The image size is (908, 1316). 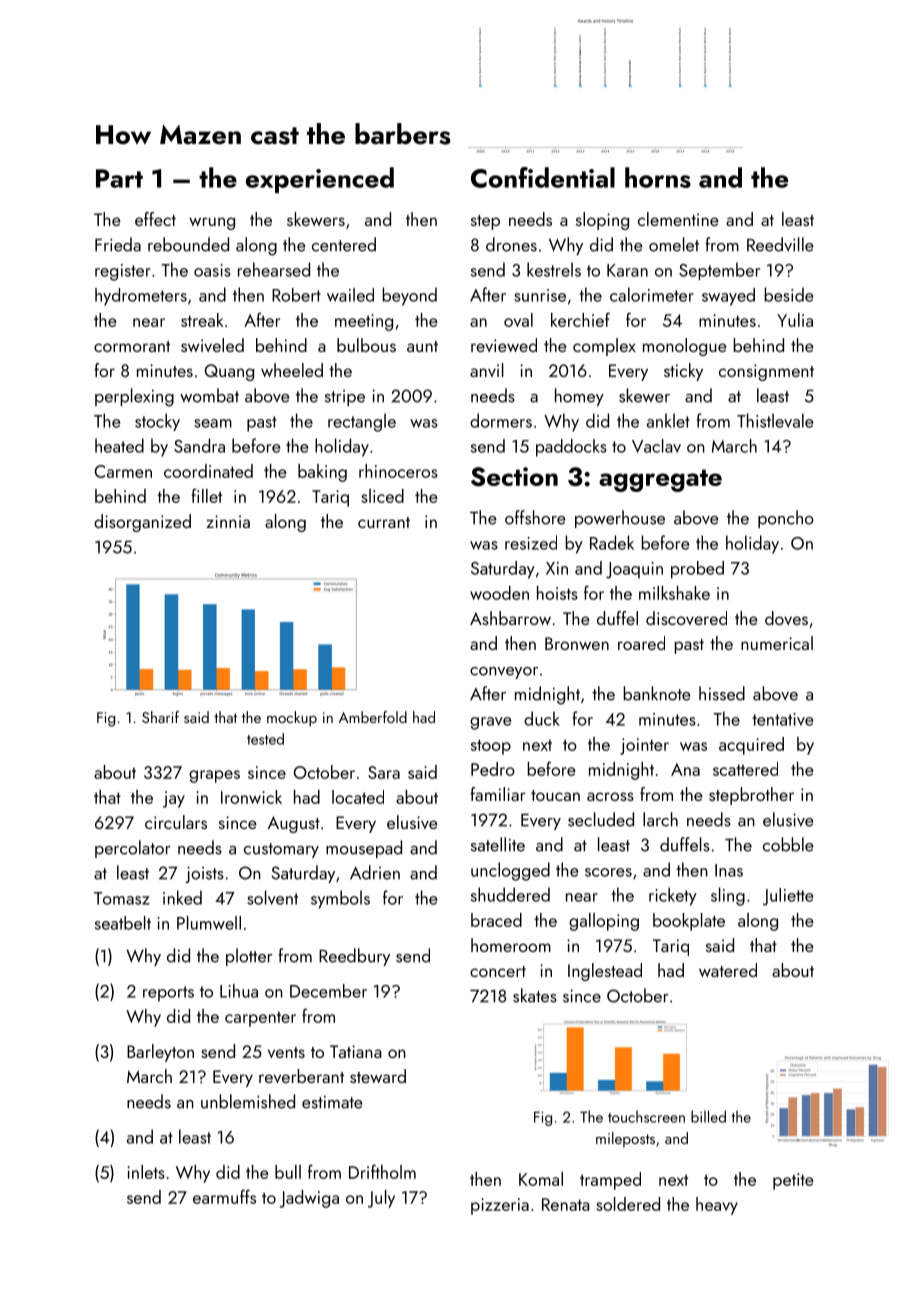 I want to click on braced, so click(x=496, y=920).
